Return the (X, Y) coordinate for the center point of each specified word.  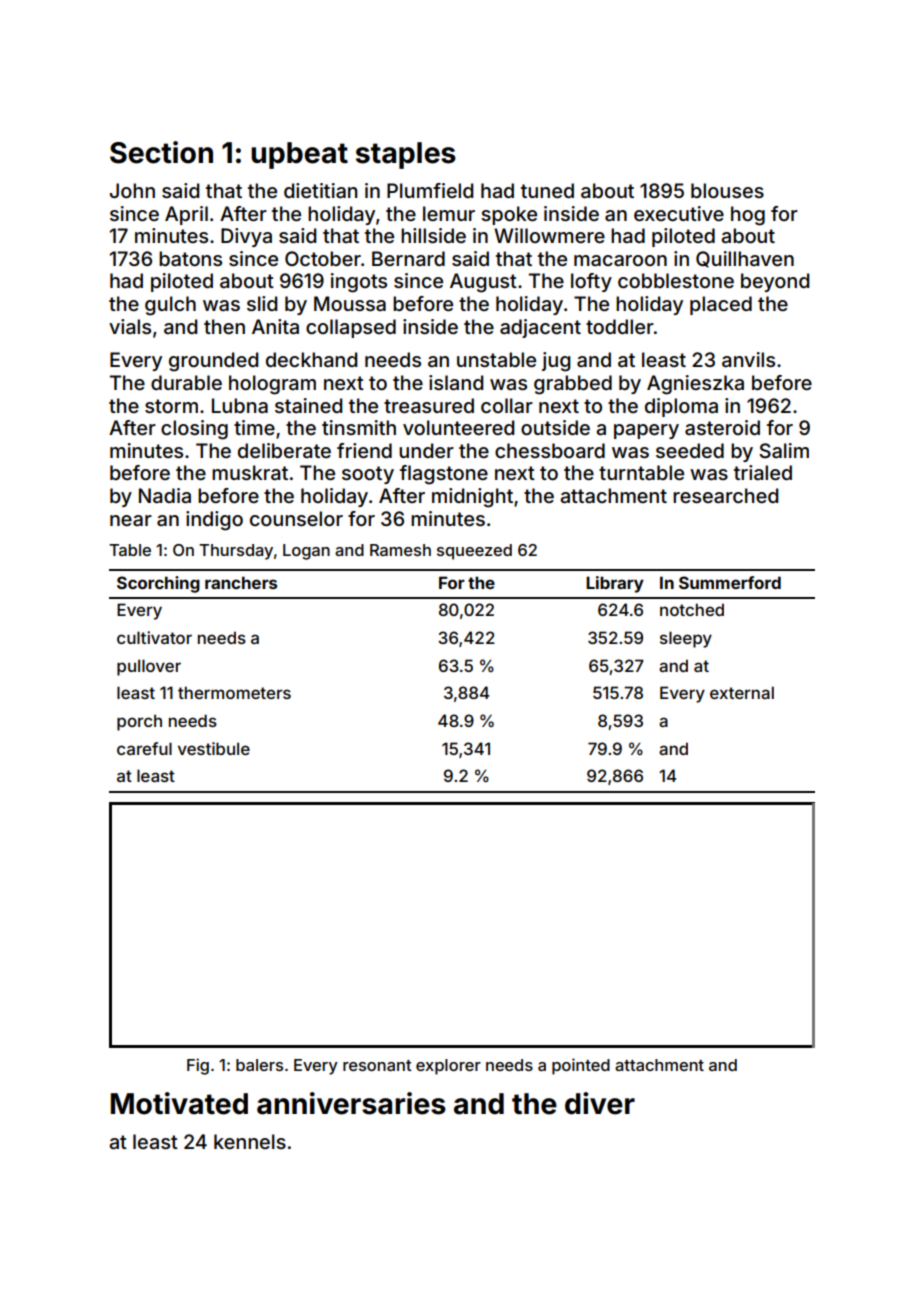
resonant (377, 1065)
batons (190, 258)
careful (144, 748)
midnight (472, 498)
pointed (581, 1066)
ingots (359, 283)
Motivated (179, 1103)
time (254, 427)
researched (726, 495)
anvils (748, 359)
